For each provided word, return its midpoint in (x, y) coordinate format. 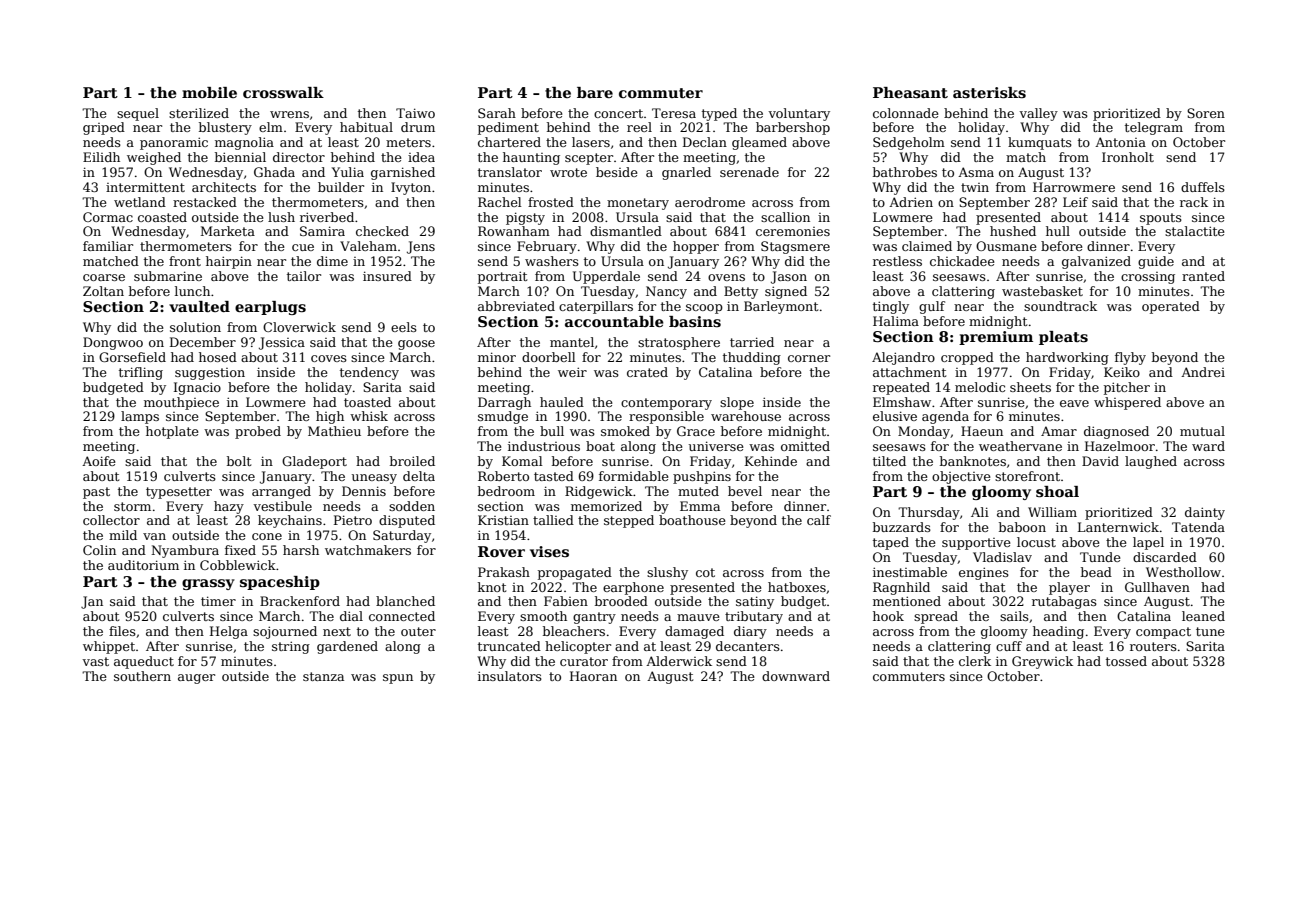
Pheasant (910, 93)
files (122, 631)
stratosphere (679, 343)
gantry (594, 618)
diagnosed (1116, 432)
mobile (209, 92)
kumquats (1040, 143)
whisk (369, 416)
